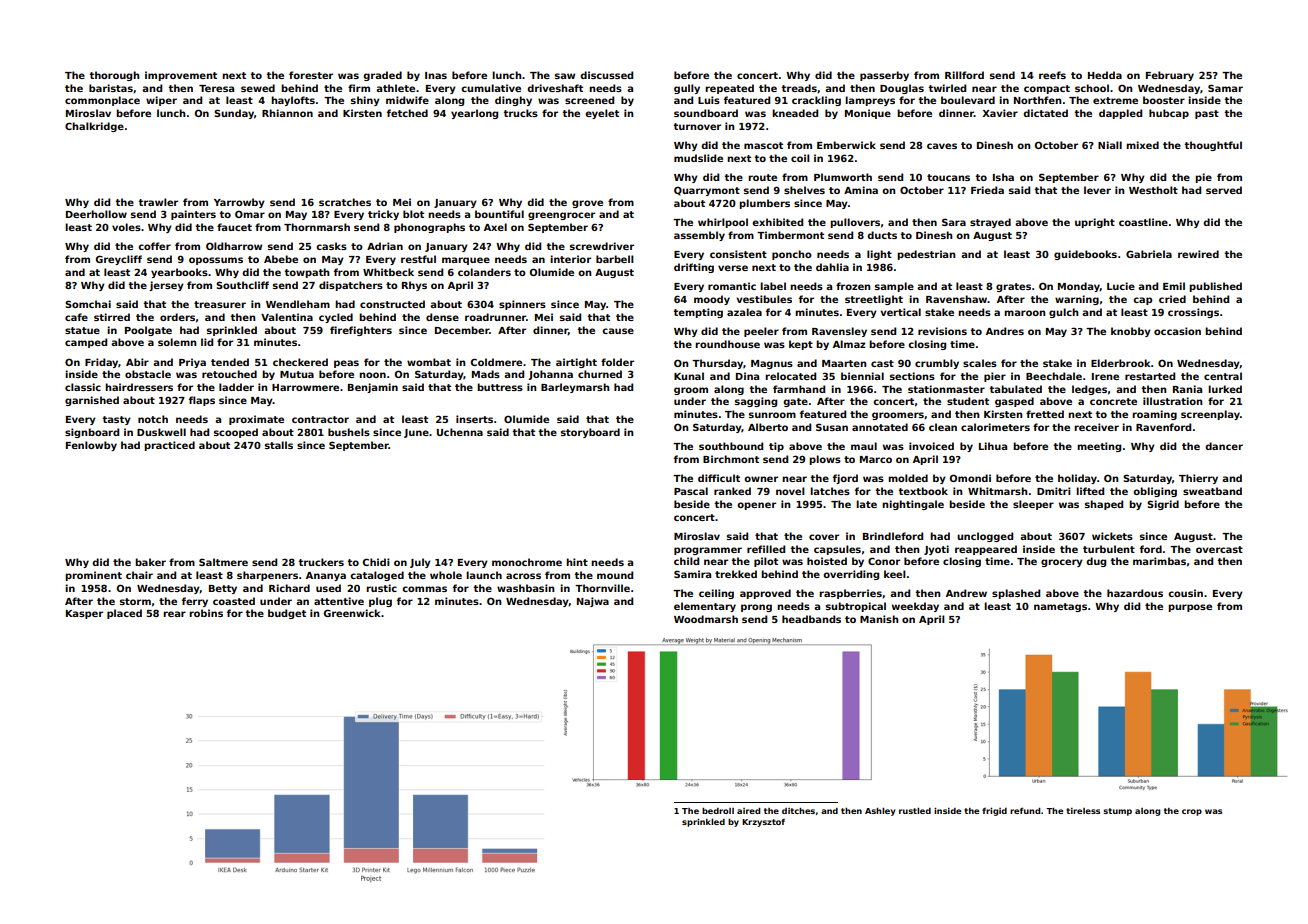  I want to click on latches, so click(830, 491).
